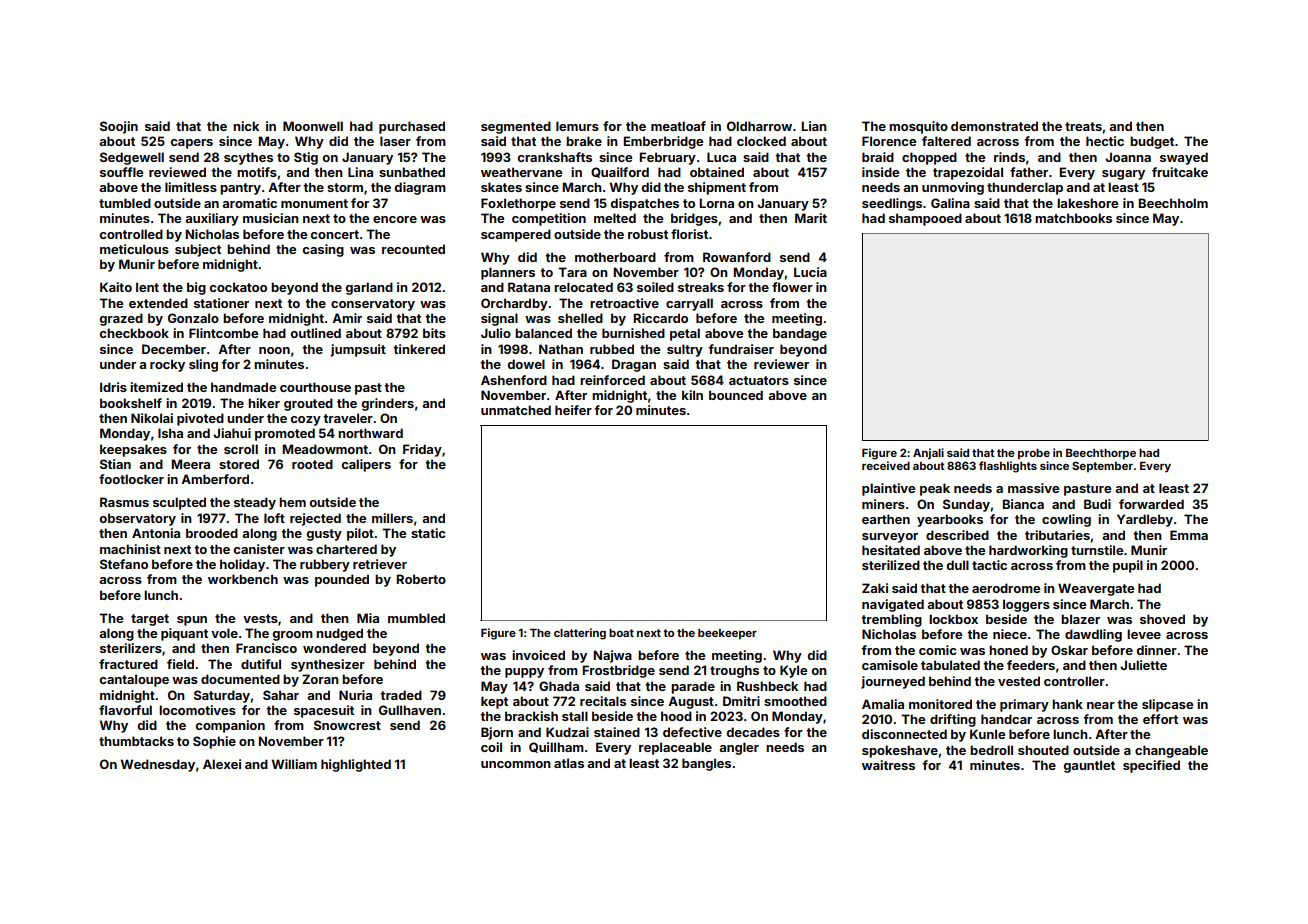 The image size is (1308, 924). Describe the element at coordinates (800, 334) in the screenshot. I see `bandage` at that location.
